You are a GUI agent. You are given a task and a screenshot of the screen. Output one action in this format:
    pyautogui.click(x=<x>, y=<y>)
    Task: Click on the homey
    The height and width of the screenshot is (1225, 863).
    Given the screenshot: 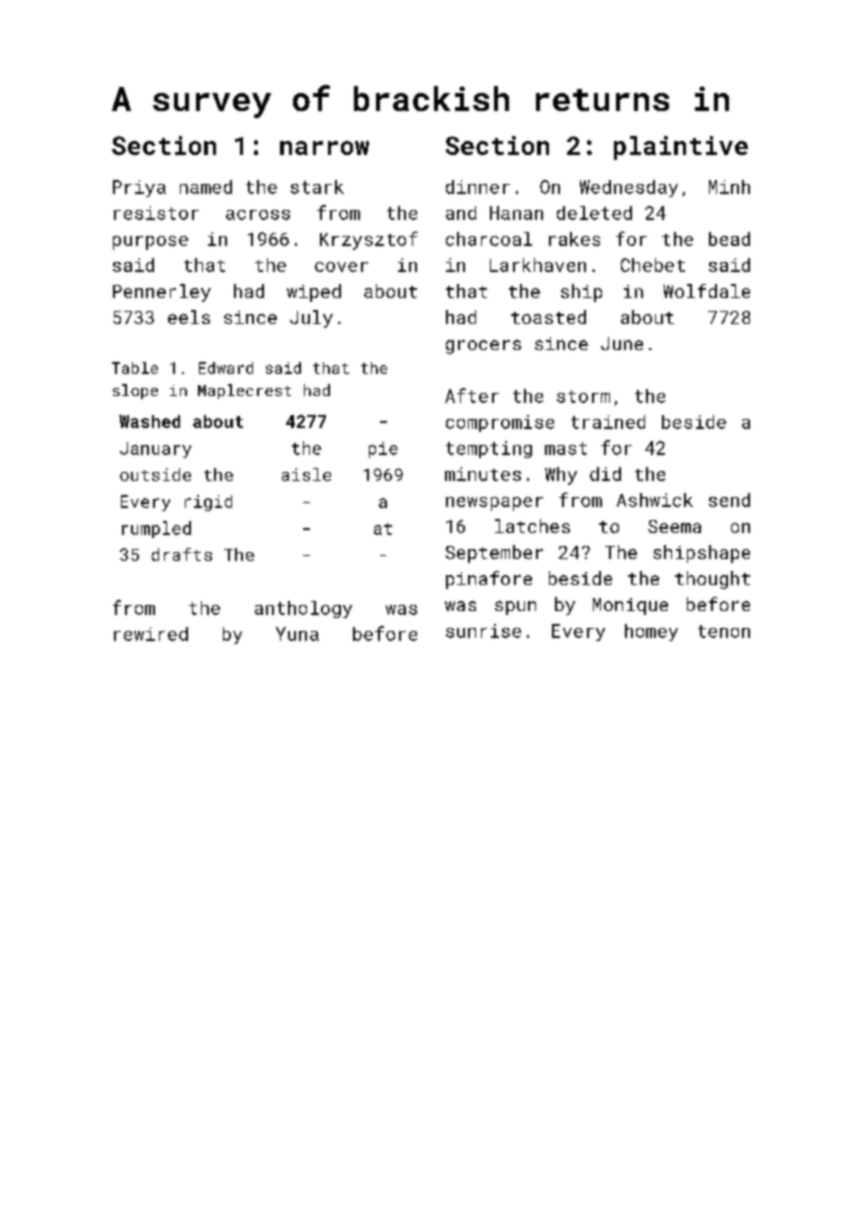 What is the action you would take?
    pyautogui.click(x=651, y=632)
